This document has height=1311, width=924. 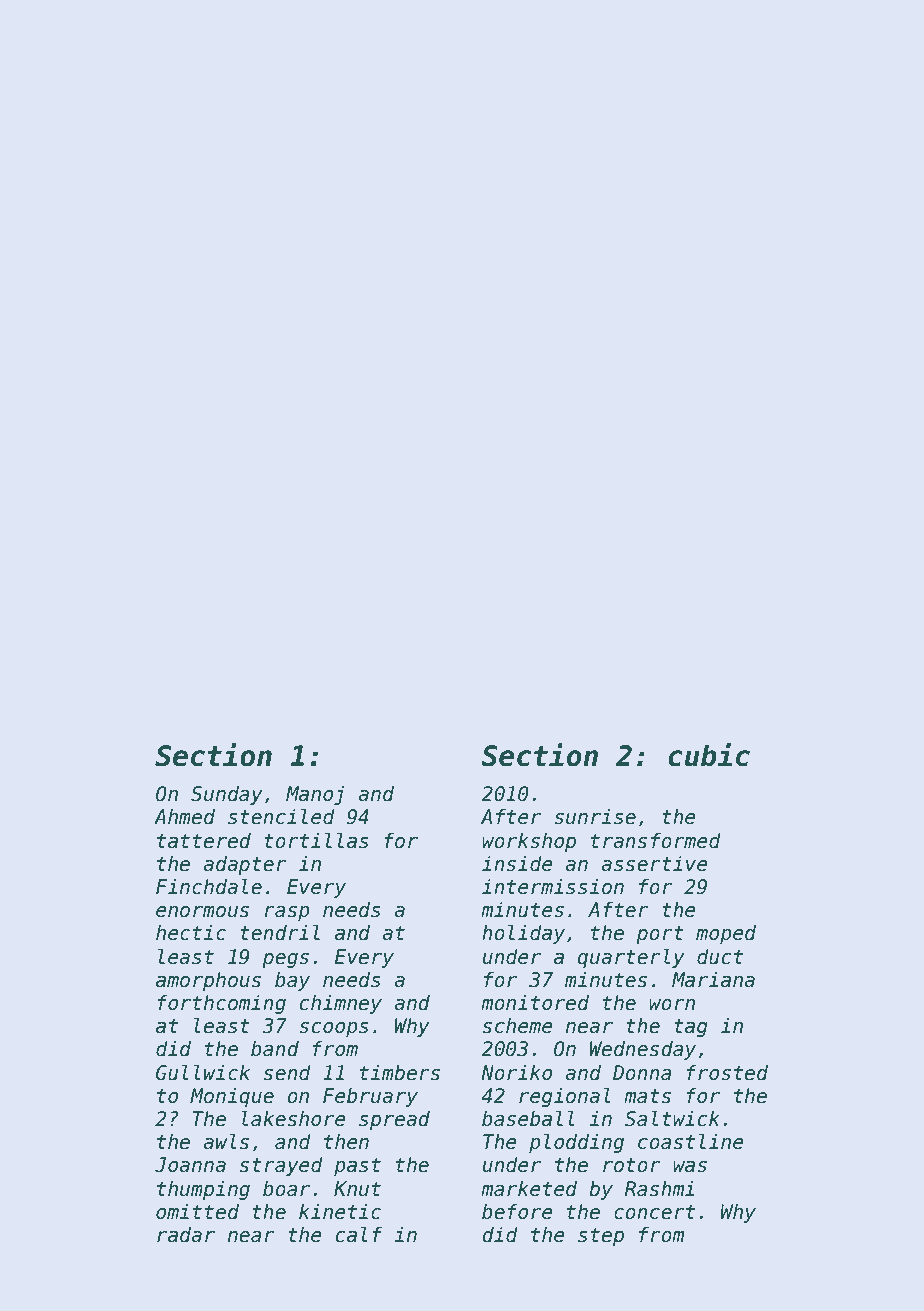 I want to click on amorphous, so click(x=208, y=981).
